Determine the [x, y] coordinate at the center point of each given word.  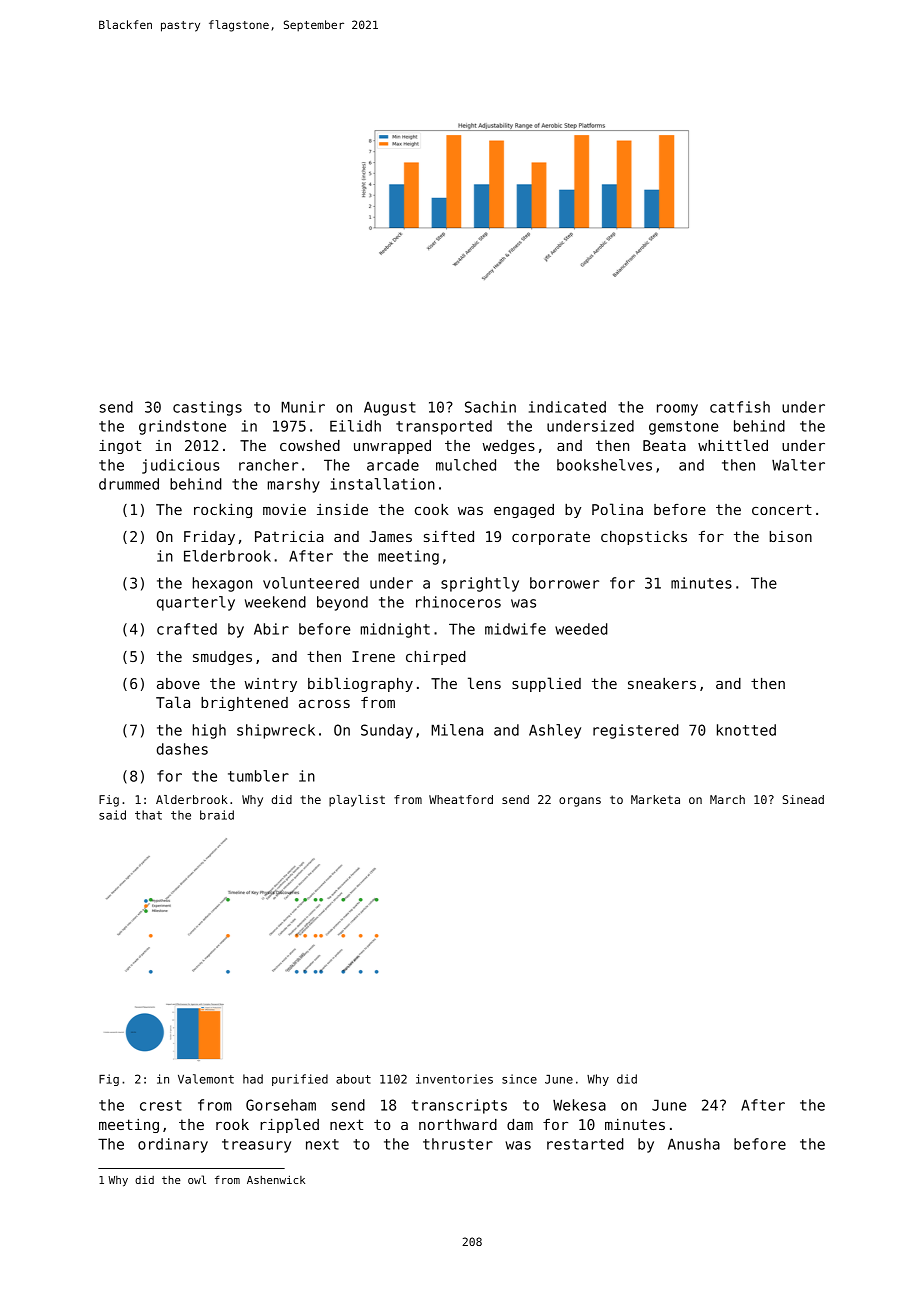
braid [217, 815]
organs [580, 802]
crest [161, 1105]
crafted [187, 629]
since [519, 1079]
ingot [120, 447]
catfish [740, 407]
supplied [546, 684]
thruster [458, 1144]
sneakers [662, 683]
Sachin [490, 407]
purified [300, 1080]
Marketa [655, 799]
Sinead [803, 799]
